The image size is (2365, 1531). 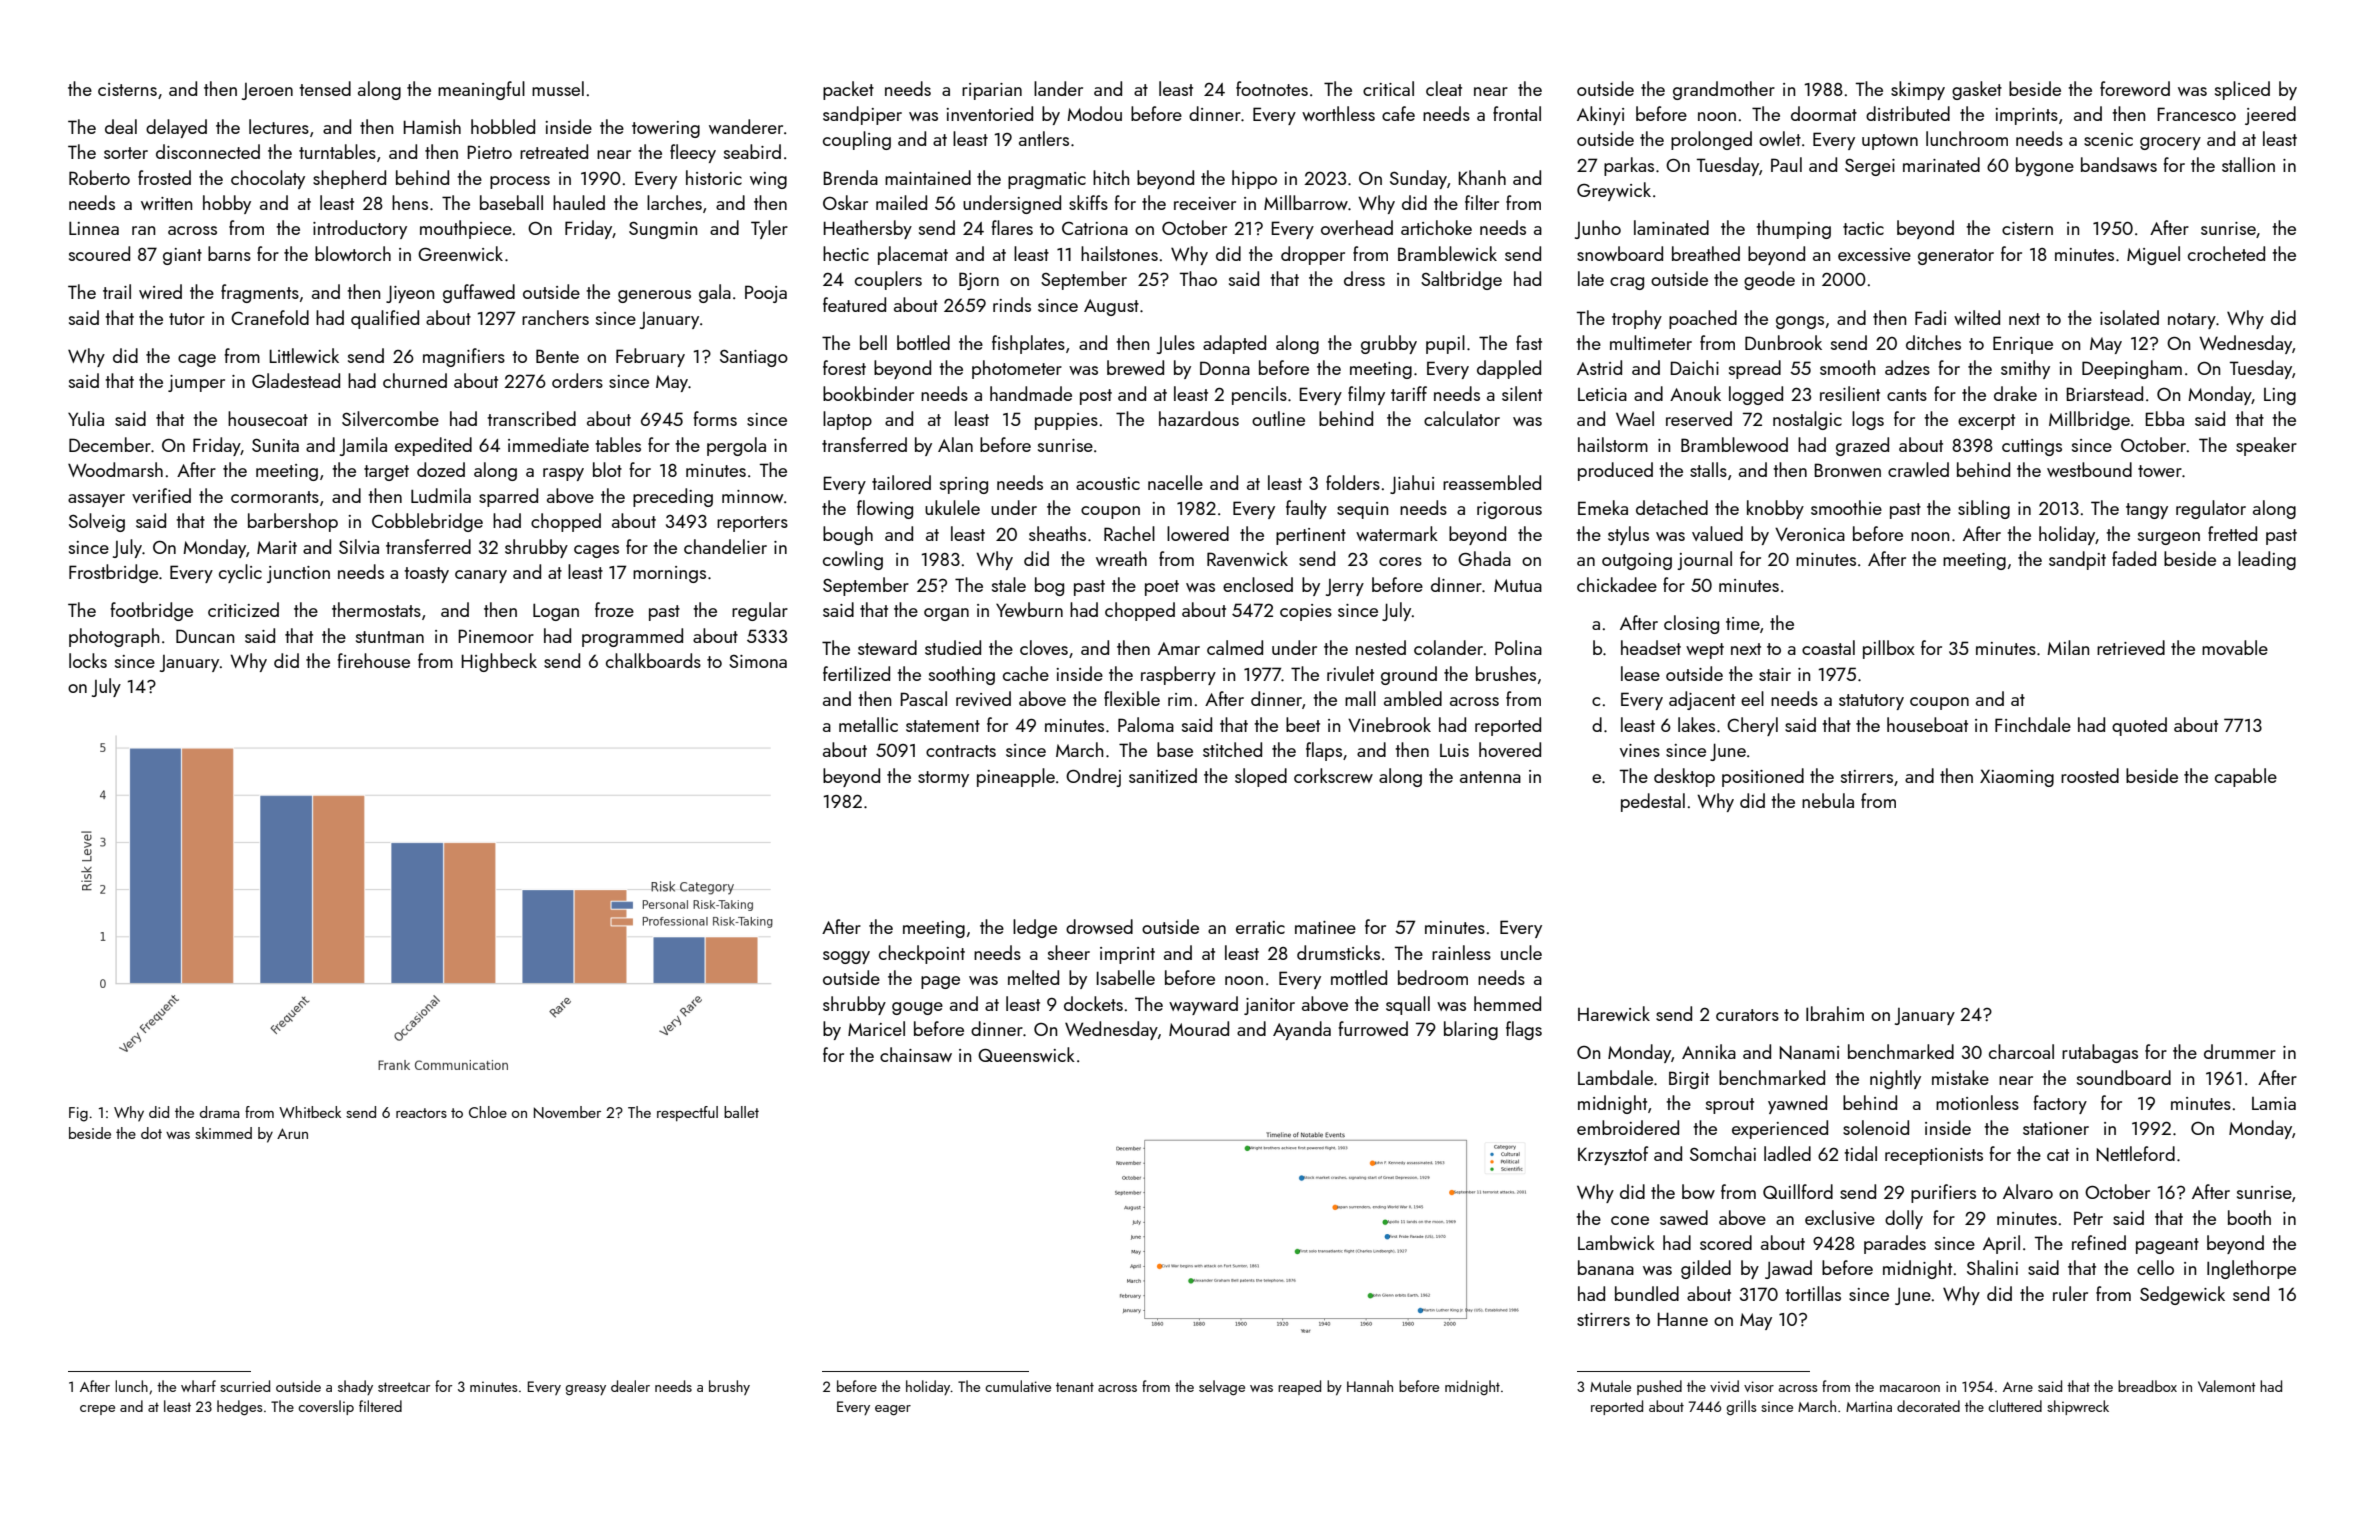 What do you see at coordinates (2089, 420) in the screenshot?
I see `Millbridge` at bounding box center [2089, 420].
